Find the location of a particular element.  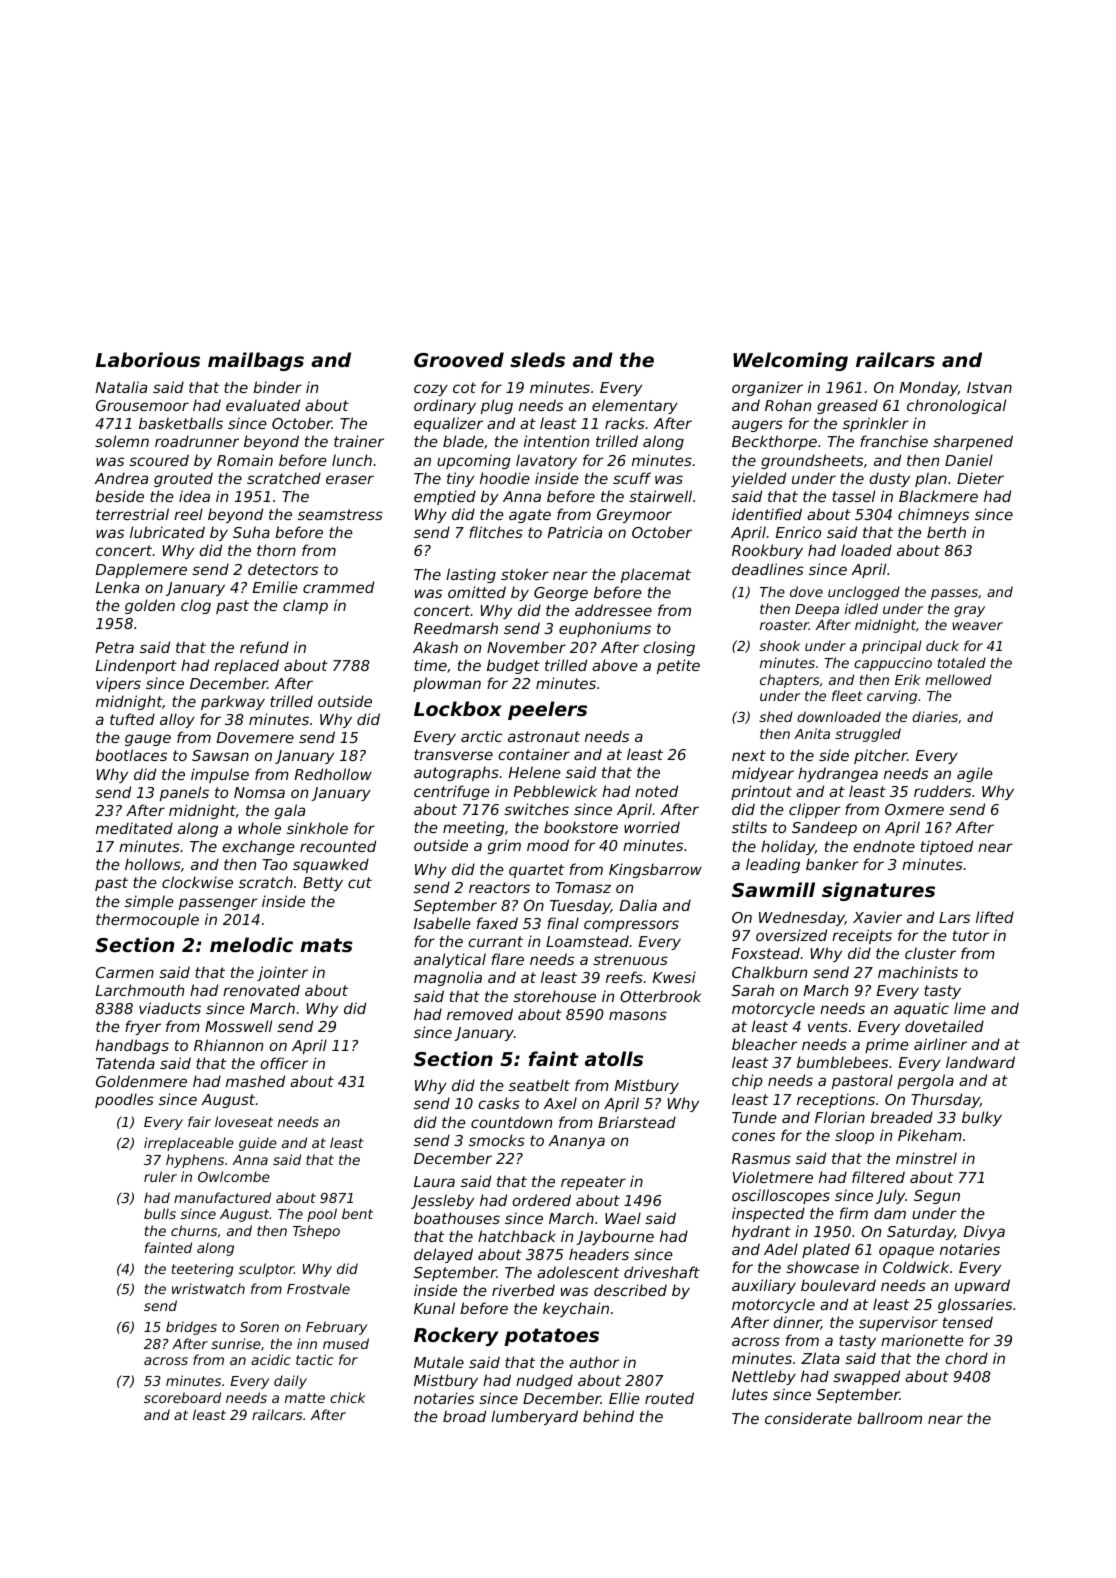

mats is located at coordinates (326, 945).
